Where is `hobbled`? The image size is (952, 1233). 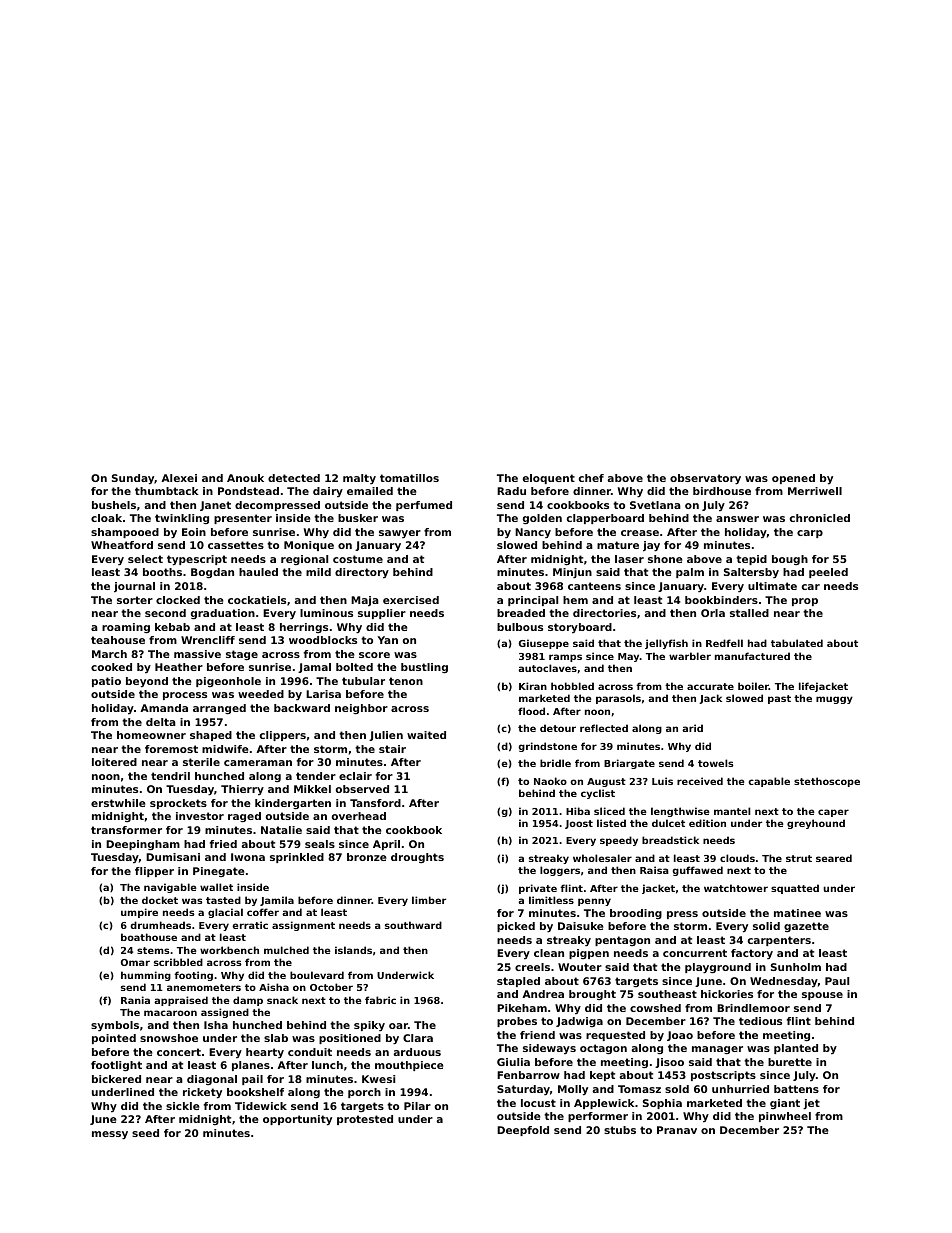
hobbled is located at coordinates (572, 686).
